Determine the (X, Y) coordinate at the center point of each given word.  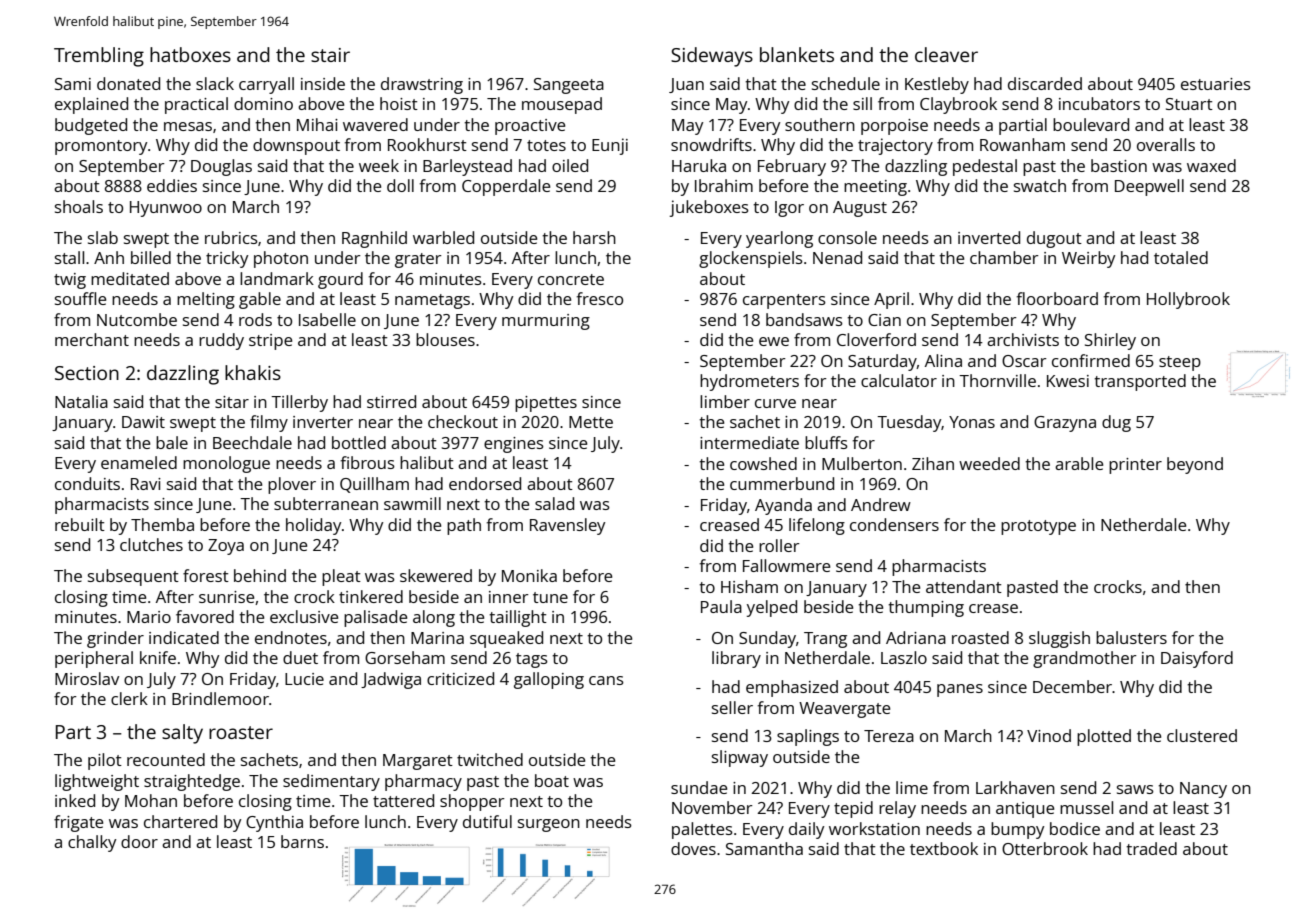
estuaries (1216, 84)
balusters (1131, 637)
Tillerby (299, 403)
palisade (375, 618)
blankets (797, 54)
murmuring (546, 322)
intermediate (749, 442)
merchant (92, 339)
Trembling (99, 57)
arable (1079, 463)
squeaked (506, 639)
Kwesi (1068, 381)
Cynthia (274, 823)
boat (552, 780)
